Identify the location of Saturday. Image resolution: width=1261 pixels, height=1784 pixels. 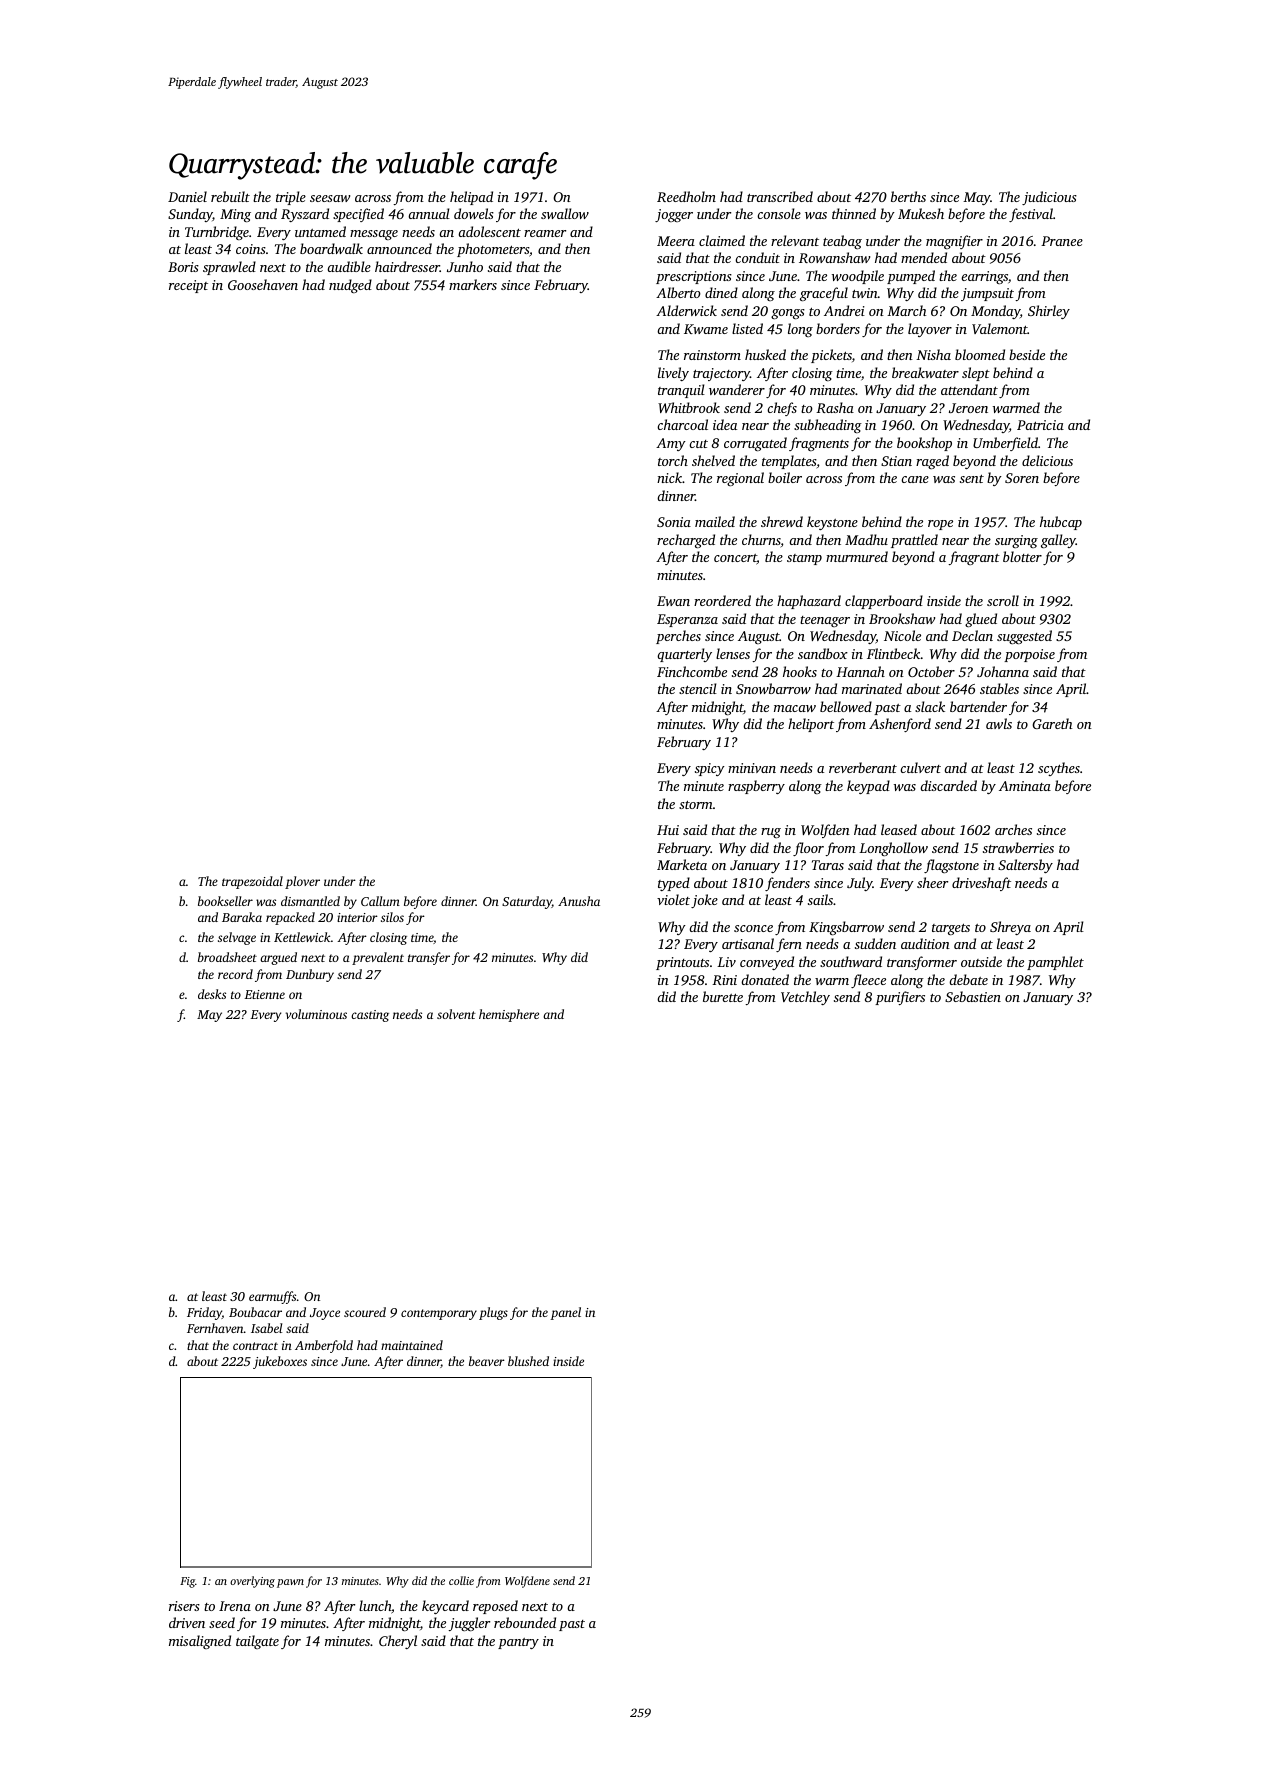
(527, 902).
